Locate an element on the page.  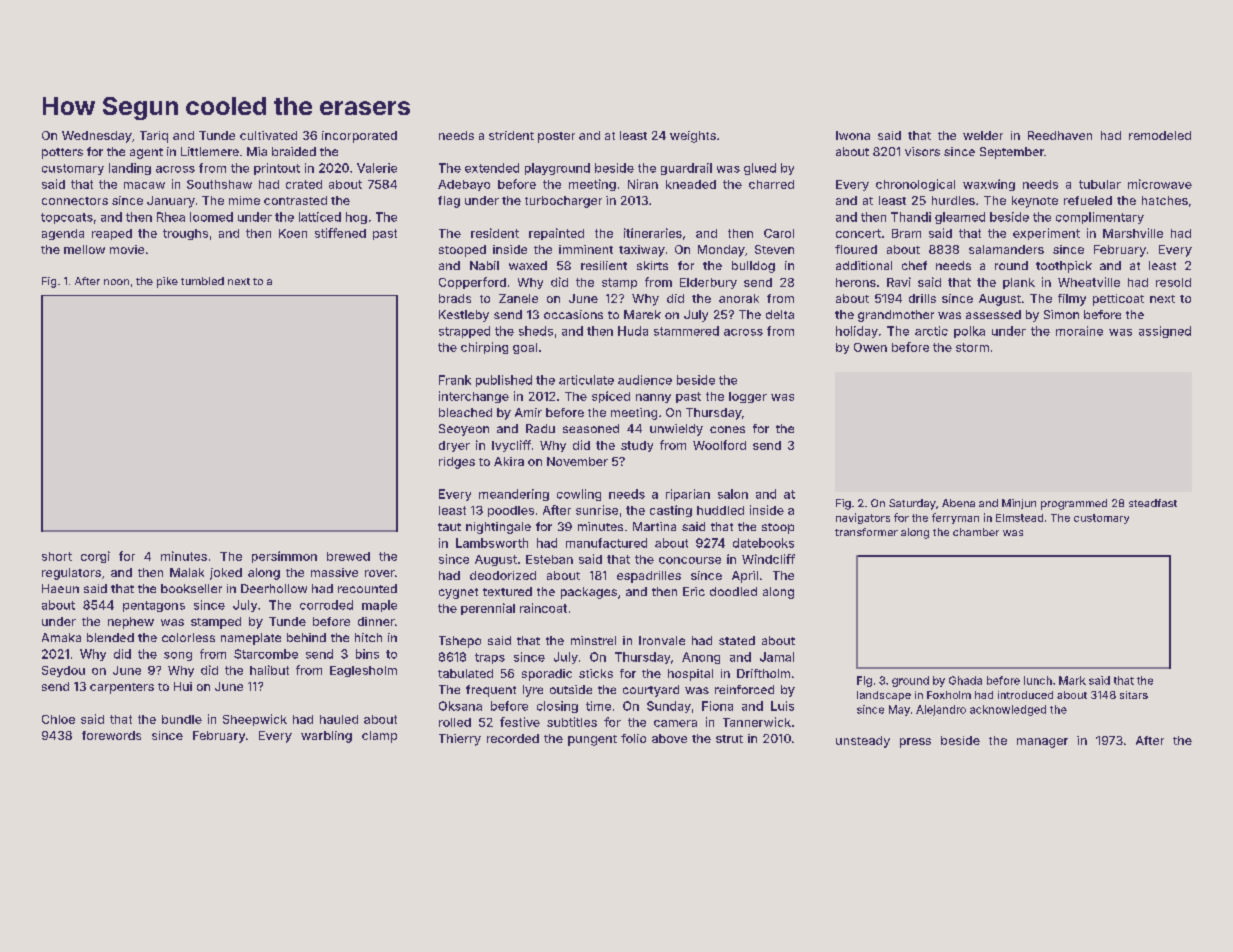
nightingale is located at coordinates (498, 528).
